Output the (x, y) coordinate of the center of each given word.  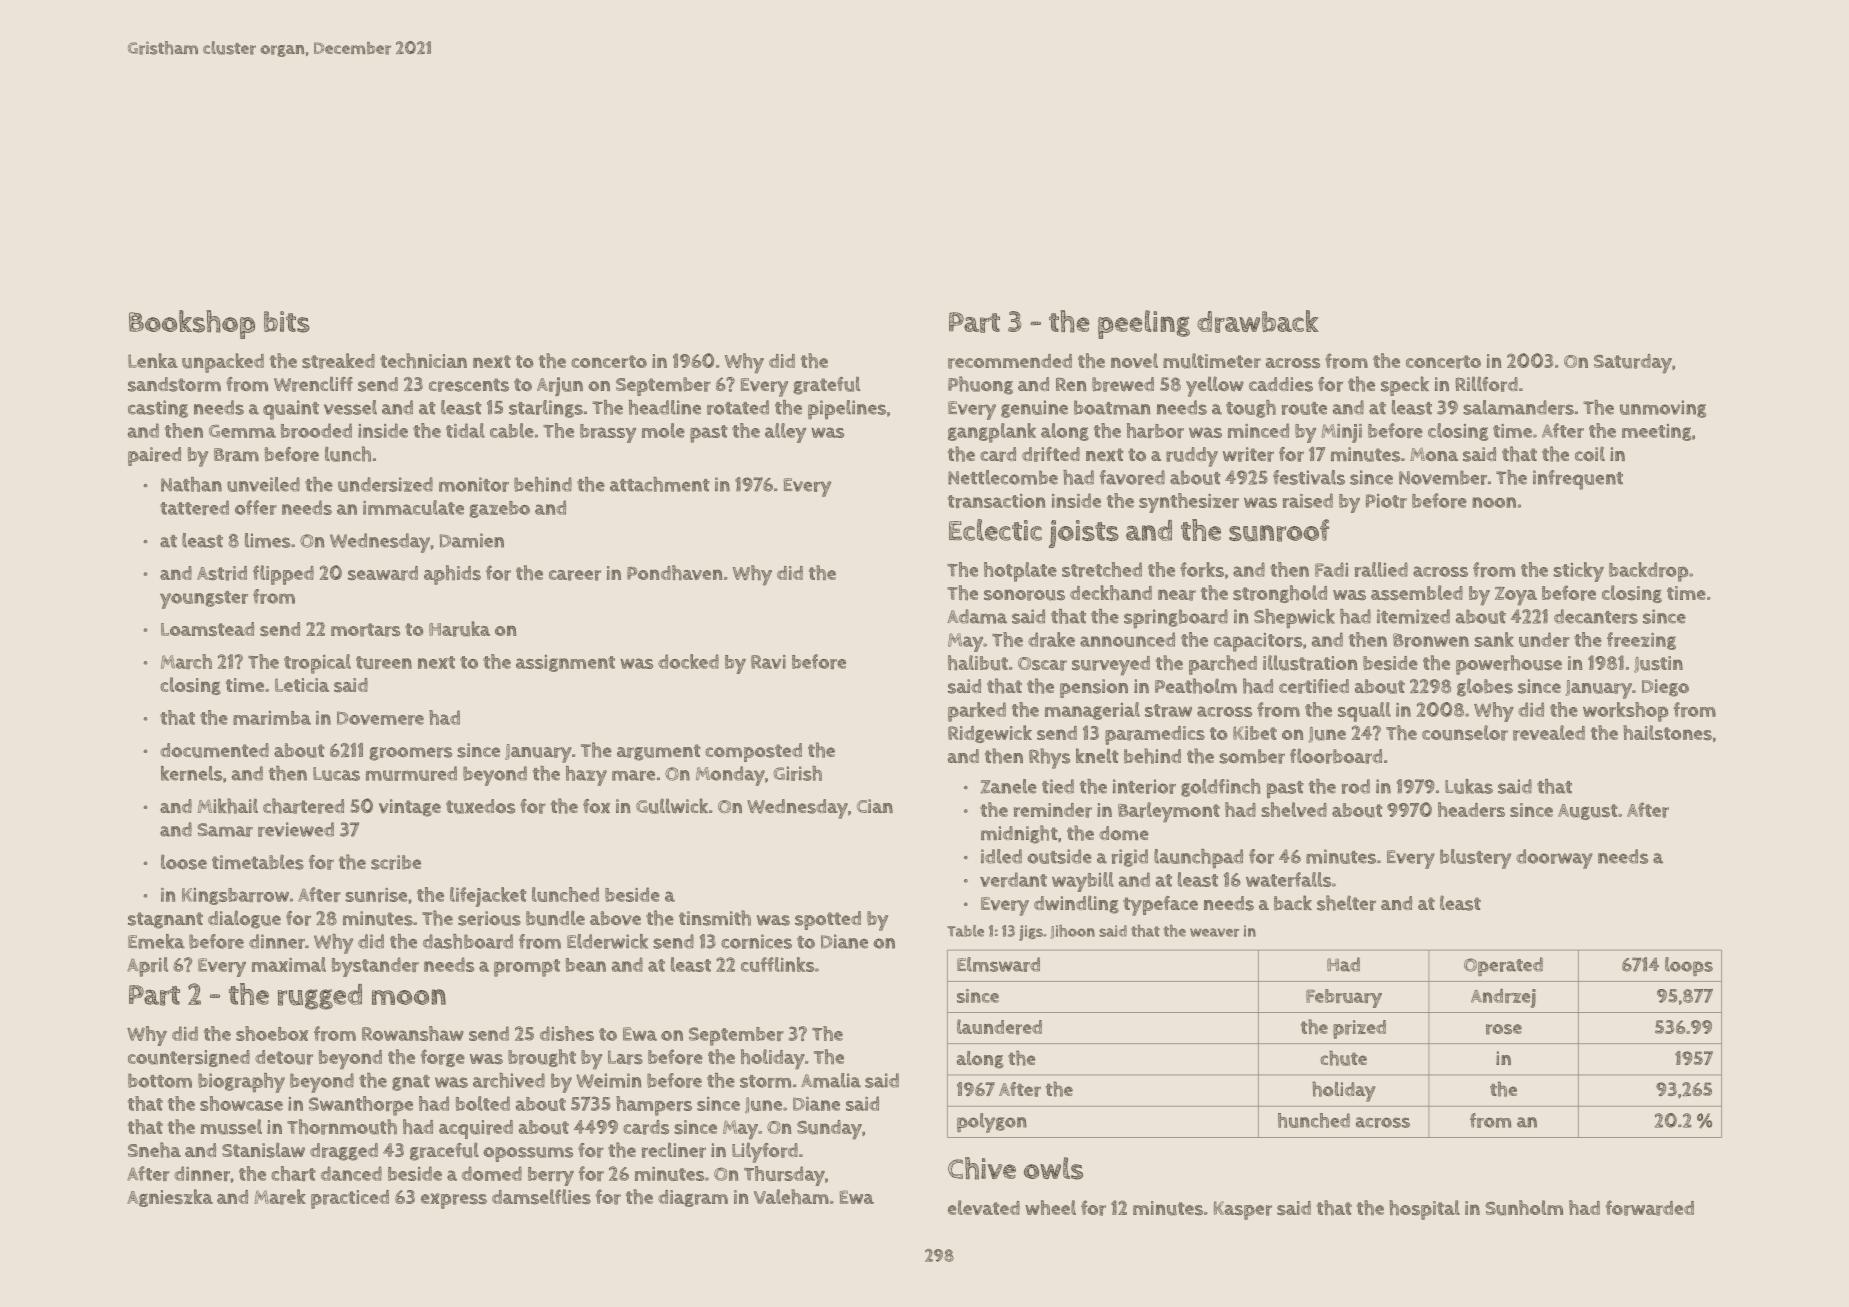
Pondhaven (674, 572)
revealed (1549, 733)
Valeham (791, 1196)
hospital (1424, 1210)
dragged (344, 1152)
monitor (474, 484)
